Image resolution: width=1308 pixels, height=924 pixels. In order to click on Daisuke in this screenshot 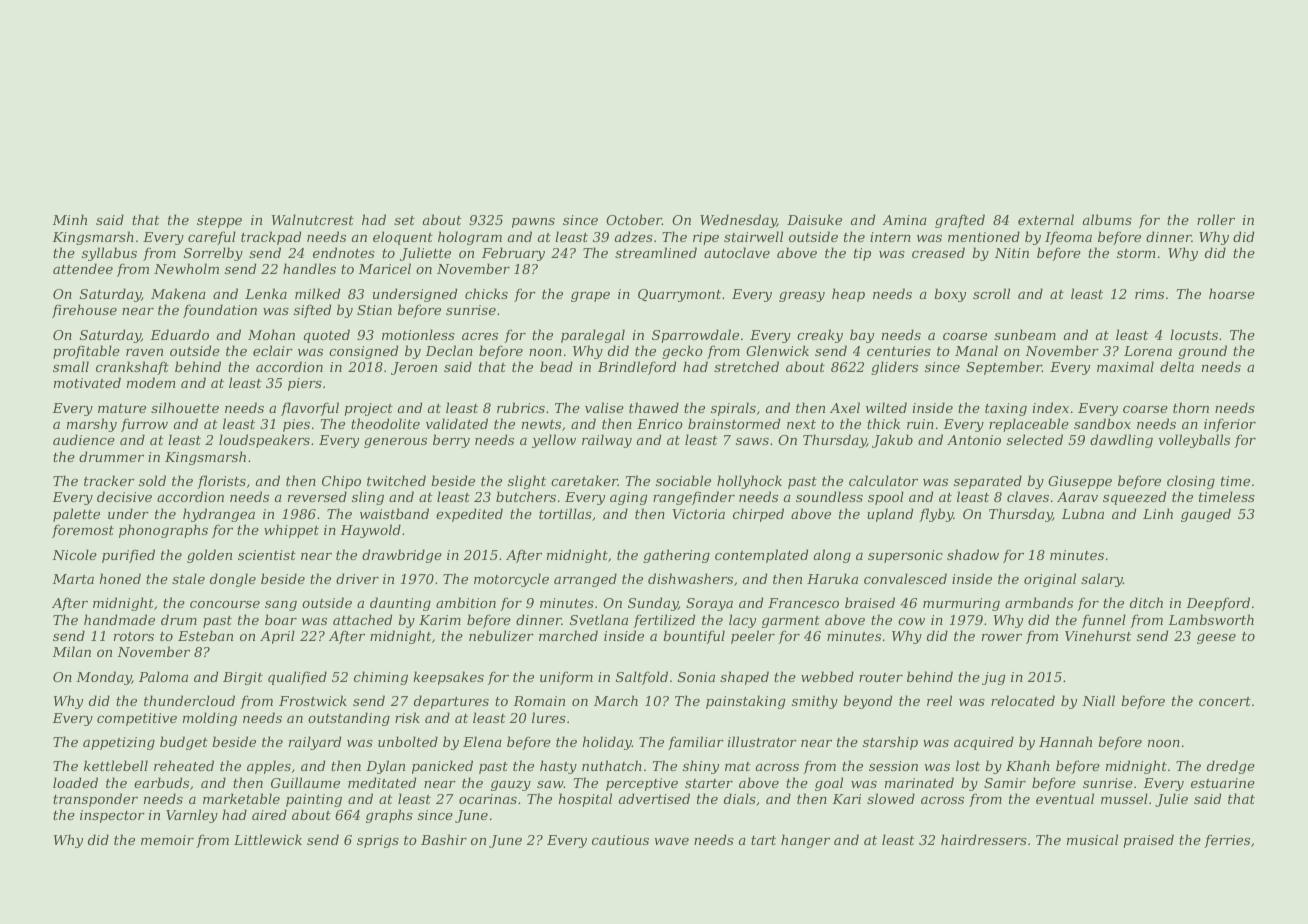, I will do `click(814, 219)`.
